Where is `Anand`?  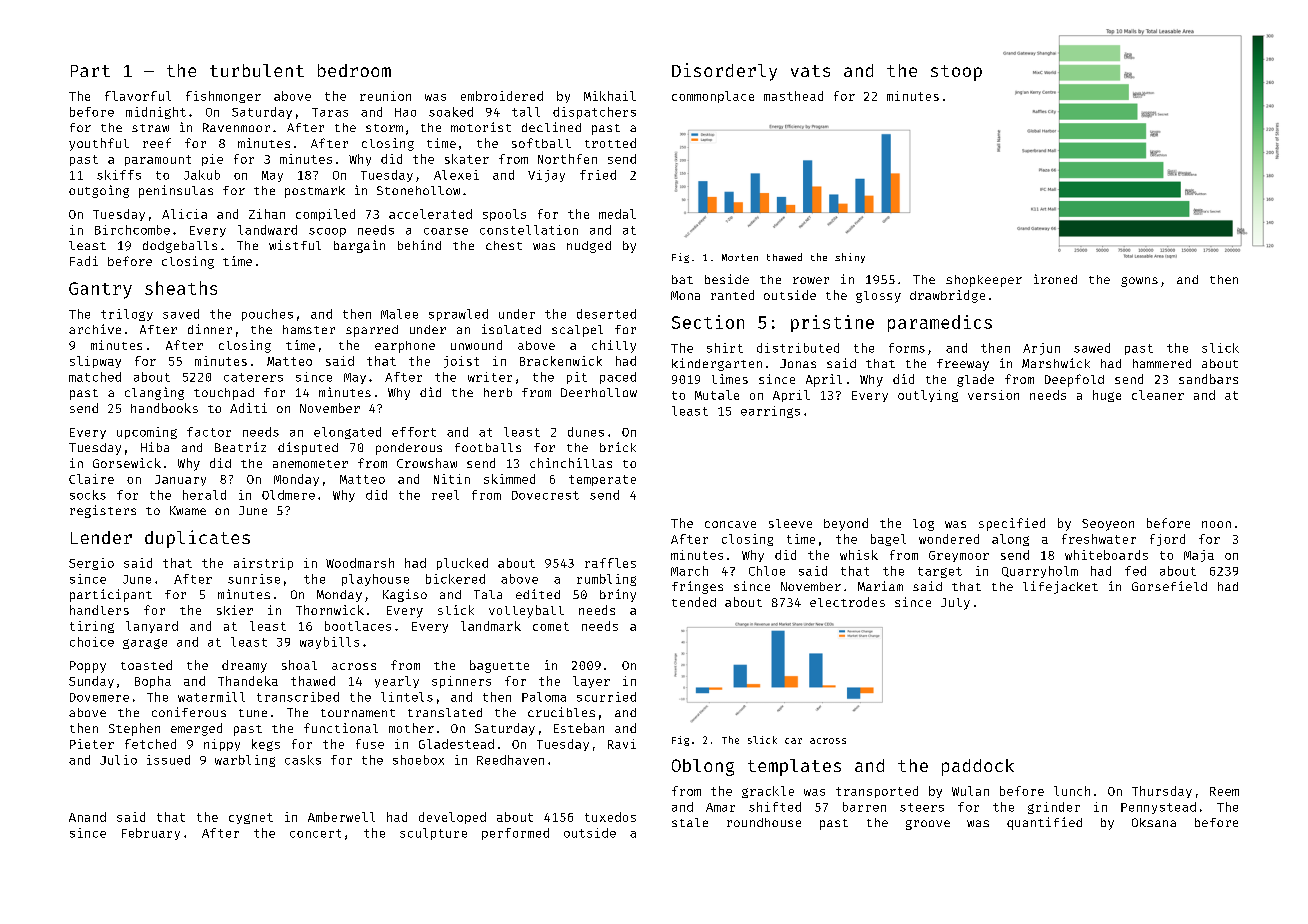
Anand is located at coordinates (87, 817).
